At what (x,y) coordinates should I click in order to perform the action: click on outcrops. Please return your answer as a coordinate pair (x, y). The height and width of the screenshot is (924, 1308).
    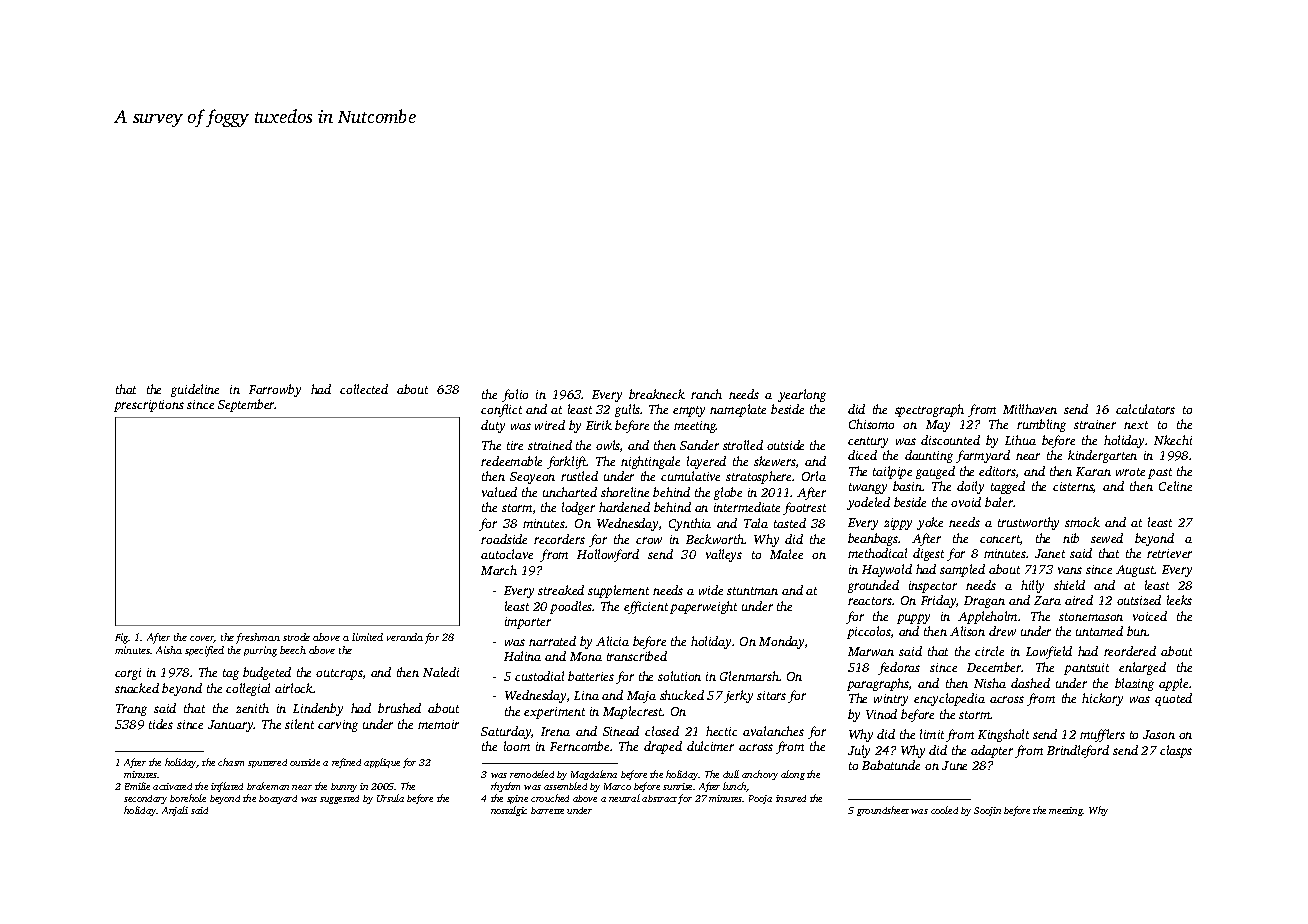
    Looking at the image, I should click on (339, 674).
